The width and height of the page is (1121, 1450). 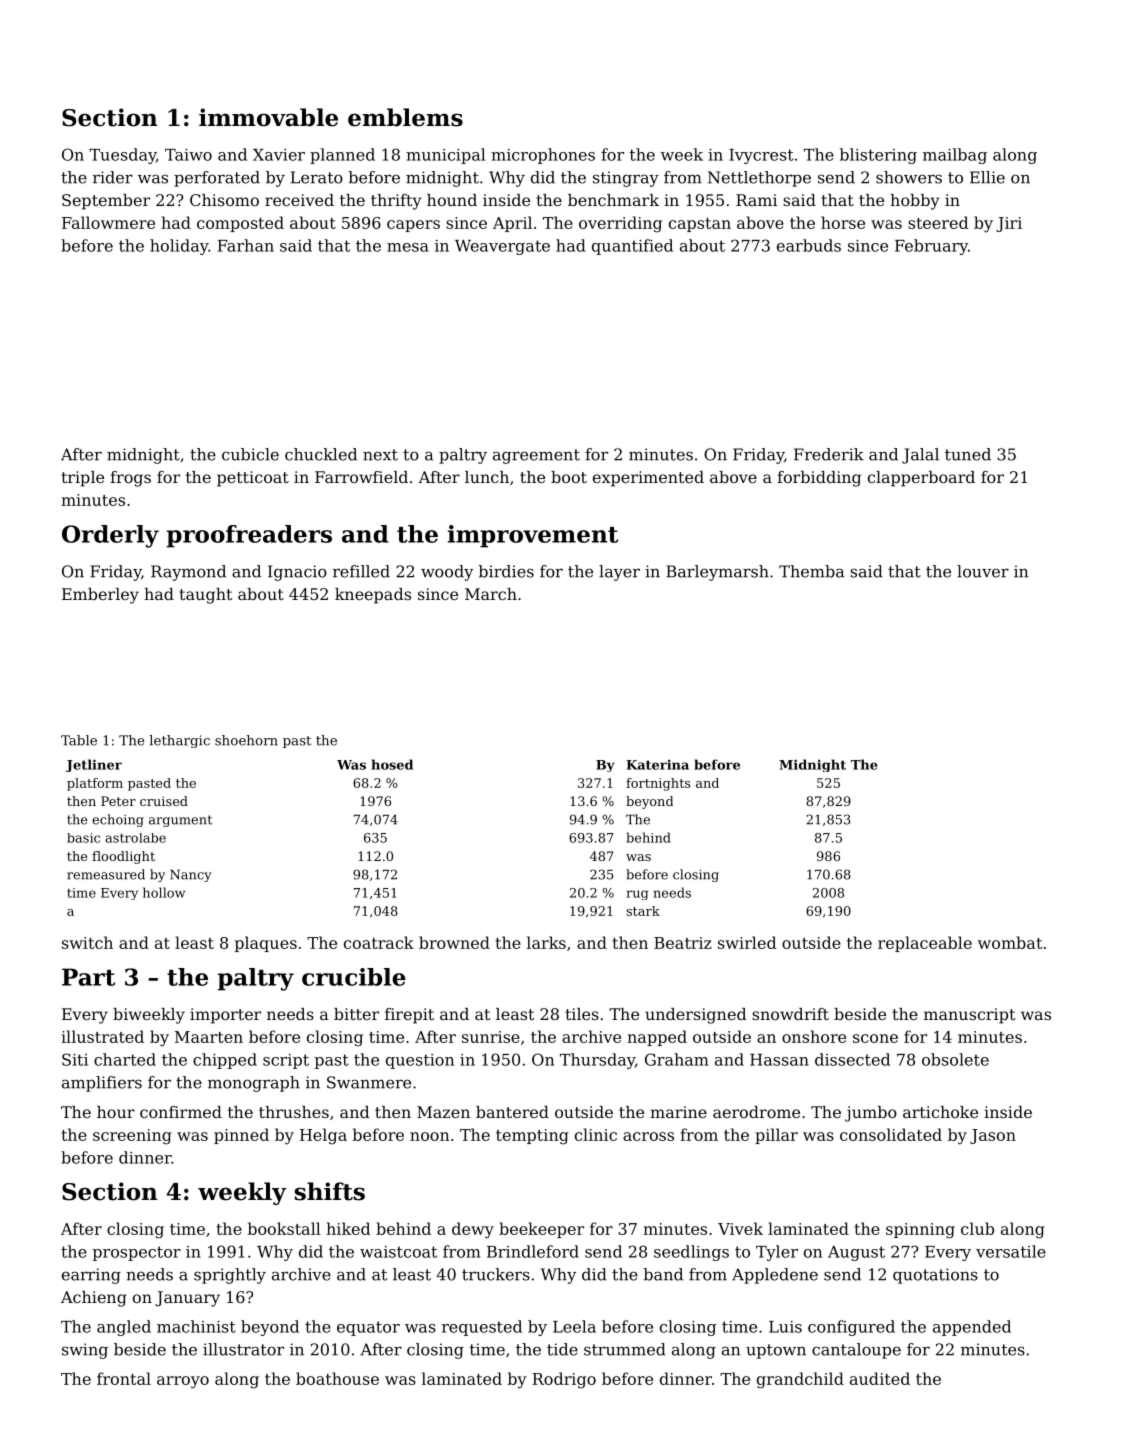 I want to click on swirled, so click(x=747, y=942).
